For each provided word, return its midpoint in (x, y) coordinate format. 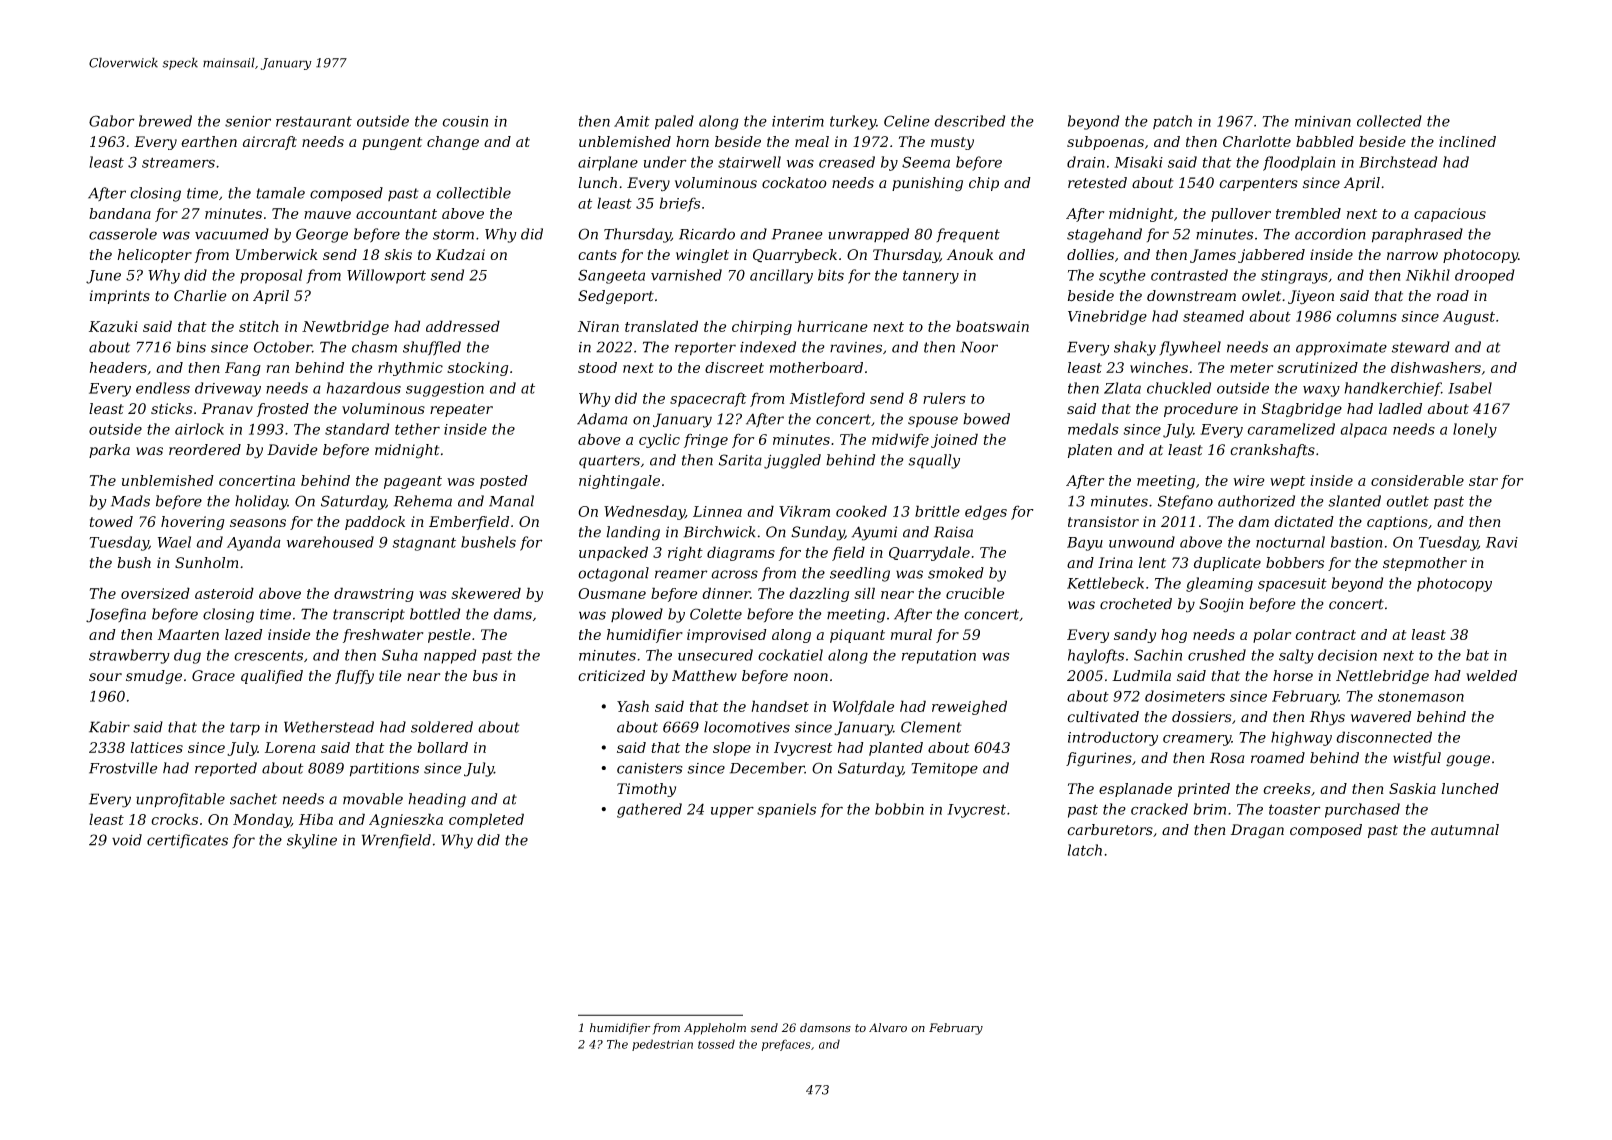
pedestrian (662, 1045)
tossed (716, 1044)
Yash (633, 706)
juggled (792, 461)
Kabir (109, 727)
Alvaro (888, 1028)
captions (1397, 523)
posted (504, 482)
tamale (280, 193)
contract (1325, 635)
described (969, 121)
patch (1172, 122)
